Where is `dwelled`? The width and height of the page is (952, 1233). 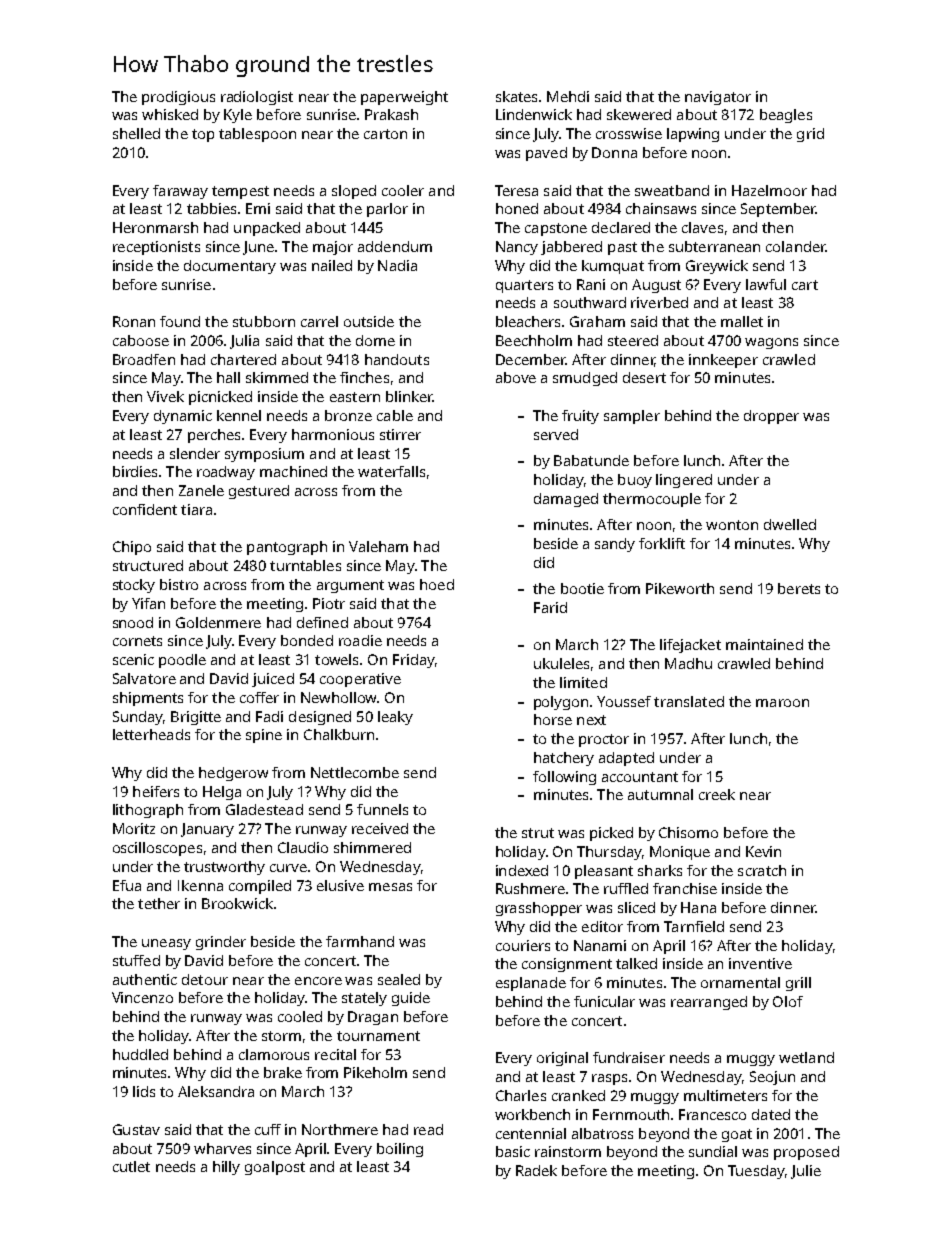 dwelled is located at coordinates (790, 524).
